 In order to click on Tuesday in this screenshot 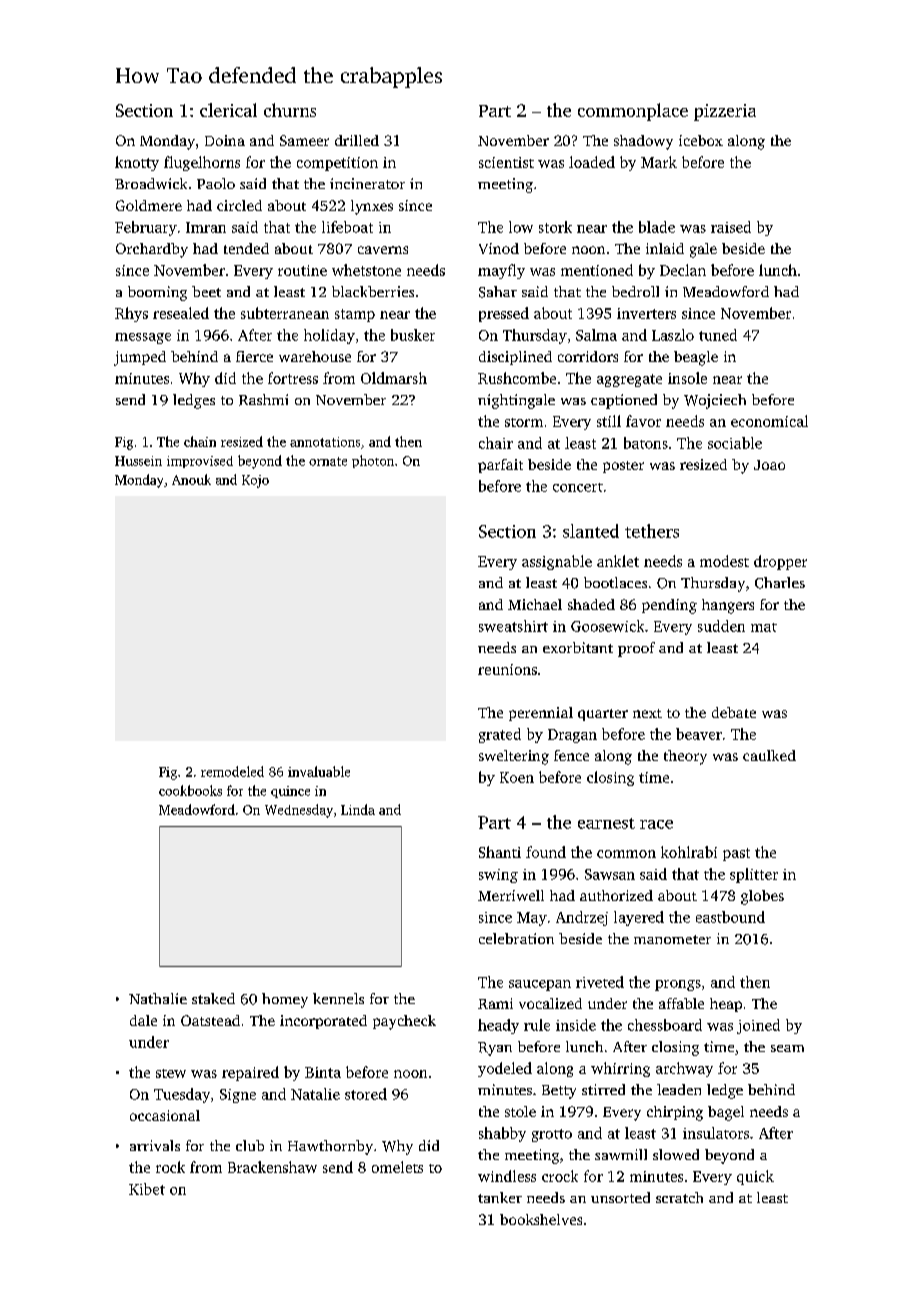, I will do `click(182, 1095)`.
